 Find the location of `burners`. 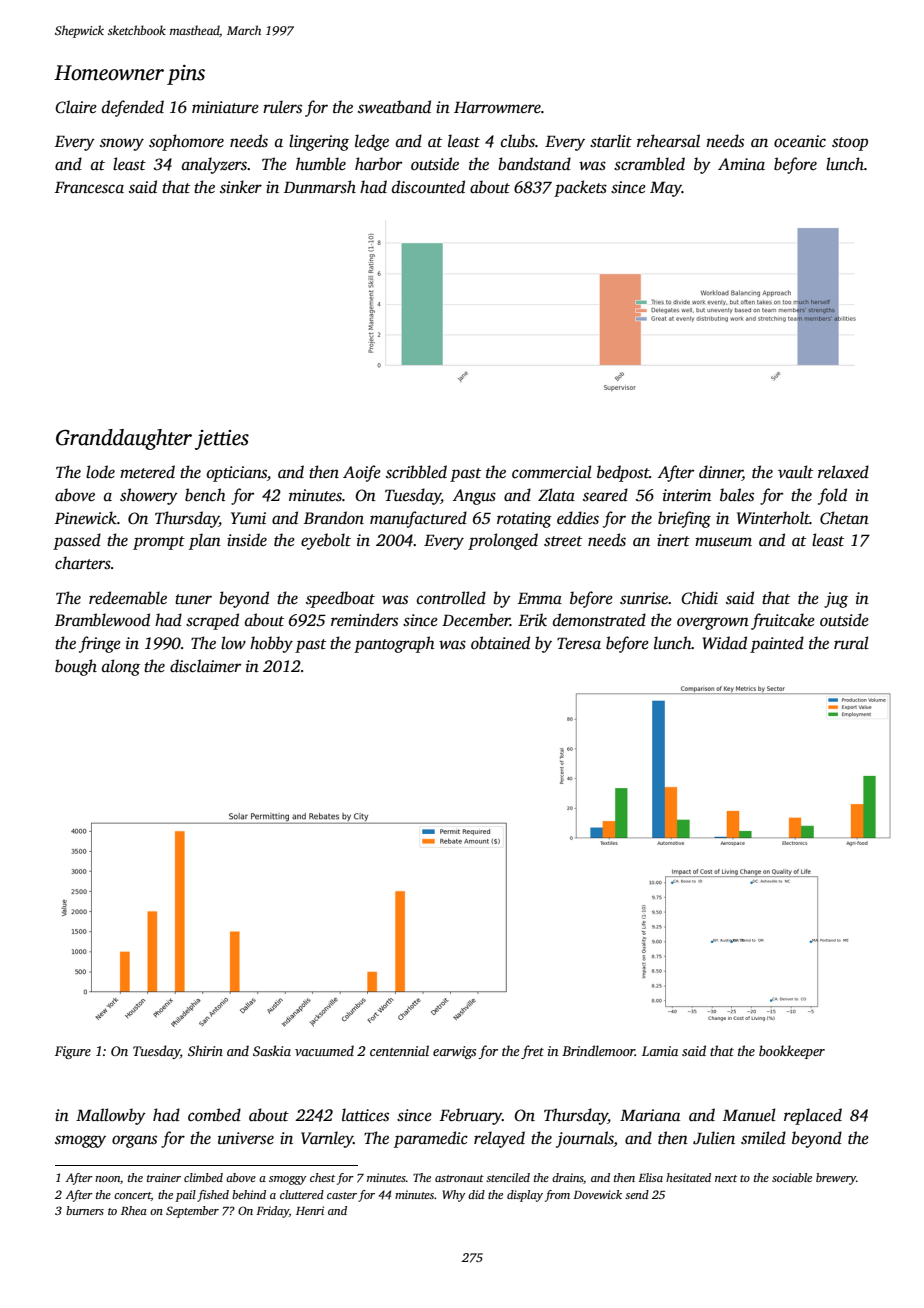

burners is located at coordinates (85, 1210).
